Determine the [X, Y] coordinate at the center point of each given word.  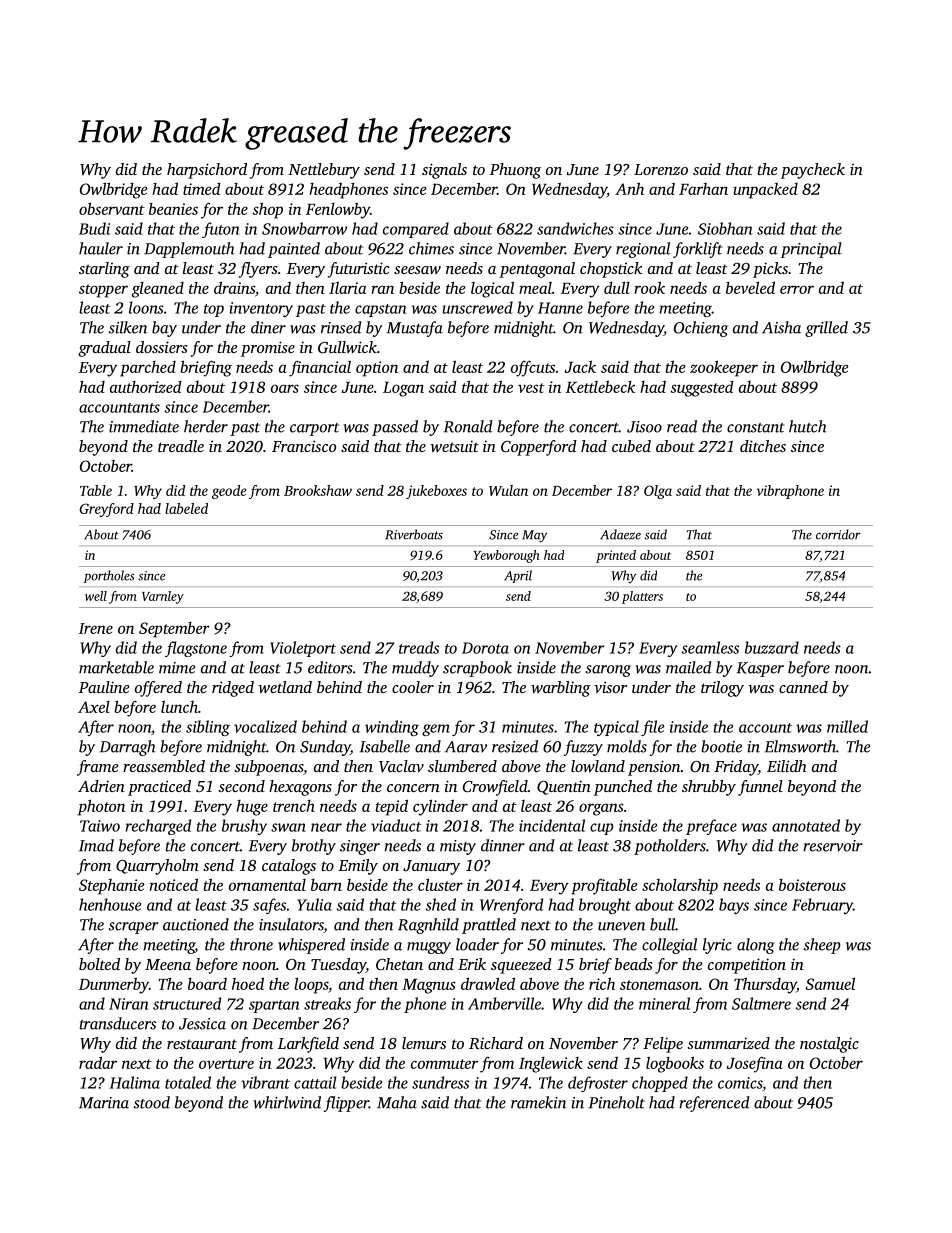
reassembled [164, 766]
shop [267, 210]
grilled [826, 329]
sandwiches [575, 228]
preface [711, 827]
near [326, 827]
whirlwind [287, 1102]
